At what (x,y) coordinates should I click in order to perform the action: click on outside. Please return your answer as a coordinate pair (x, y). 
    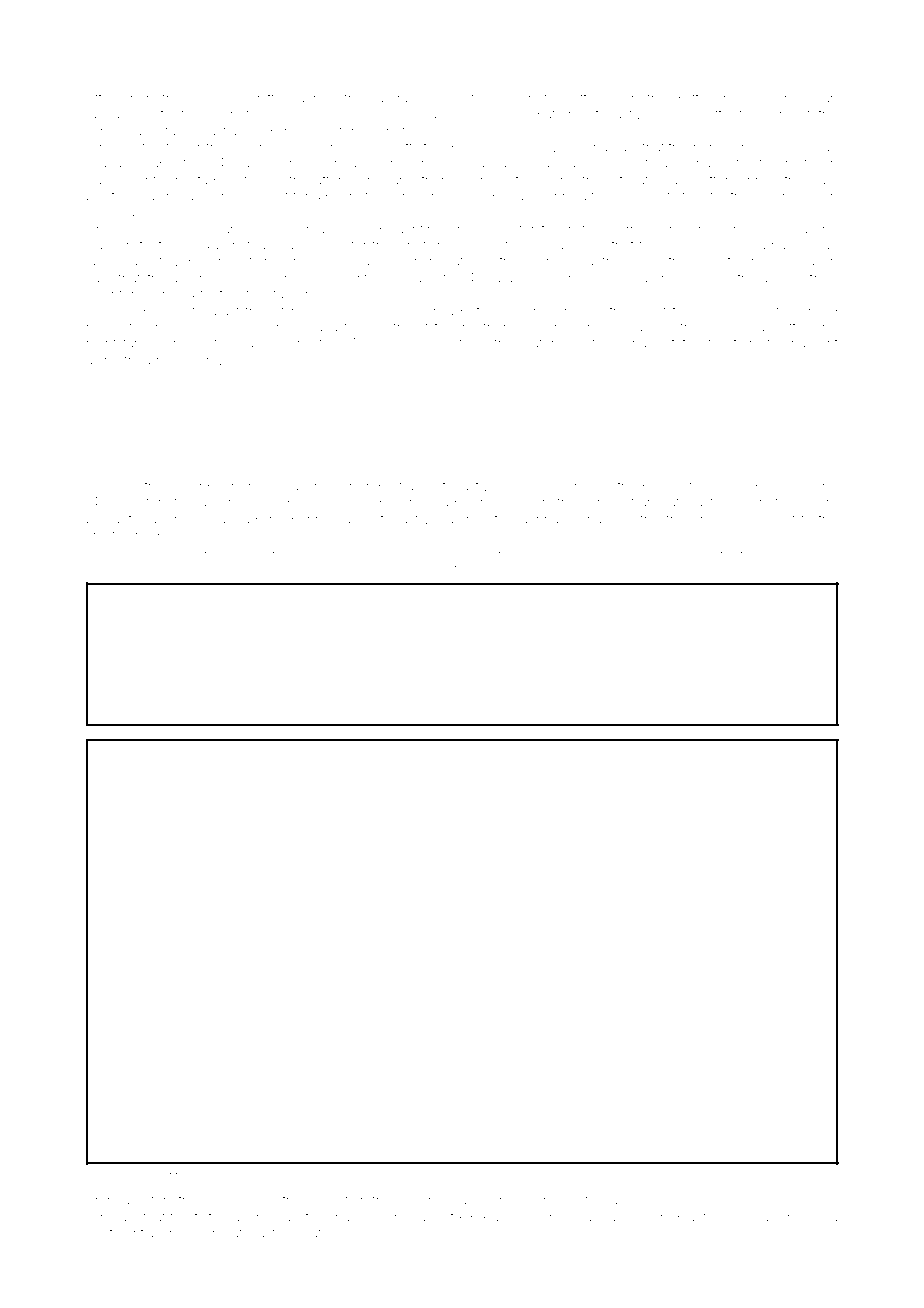
    Looking at the image, I should click on (465, 343).
